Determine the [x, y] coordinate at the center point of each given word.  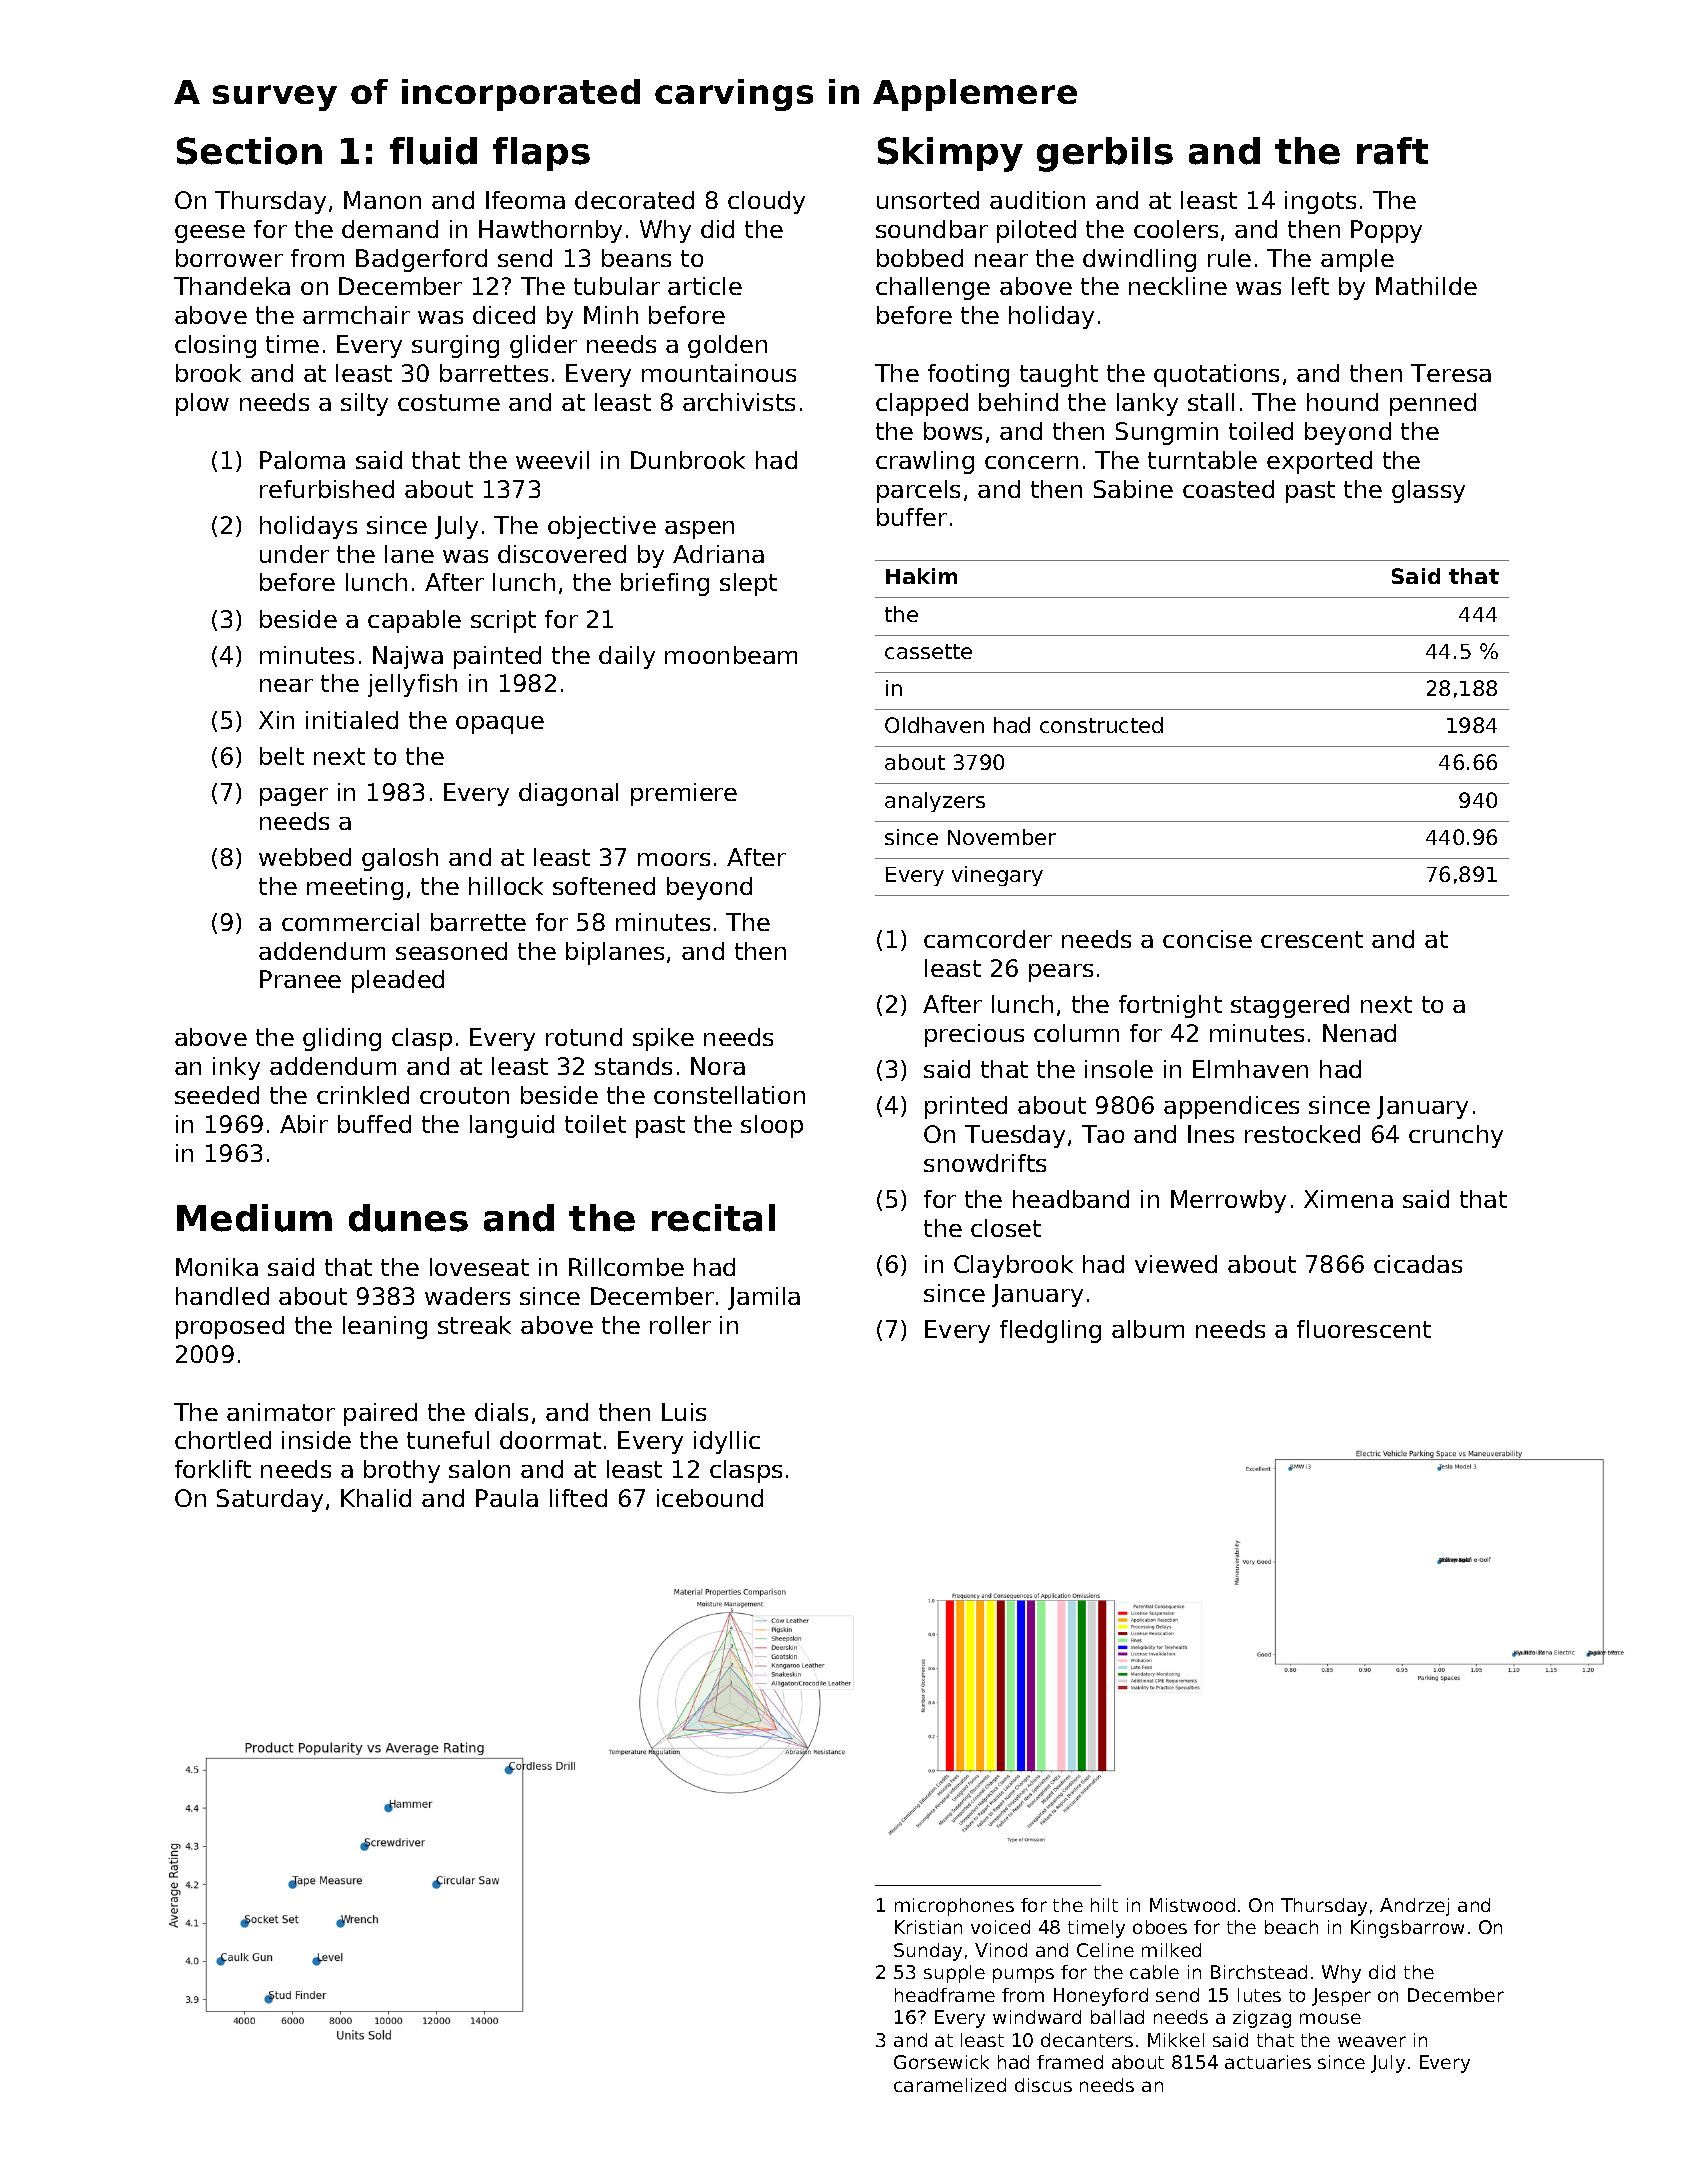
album [1148, 1329]
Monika [217, 1267]
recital [713, 1218]
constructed [1101, 725]
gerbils [1105, 154]
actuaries [1268, 2062]
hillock [506, 886]
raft [1392, 151]
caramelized [950, 2085]
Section [249, 151]
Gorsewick [941, 2062]
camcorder [988, 939]
